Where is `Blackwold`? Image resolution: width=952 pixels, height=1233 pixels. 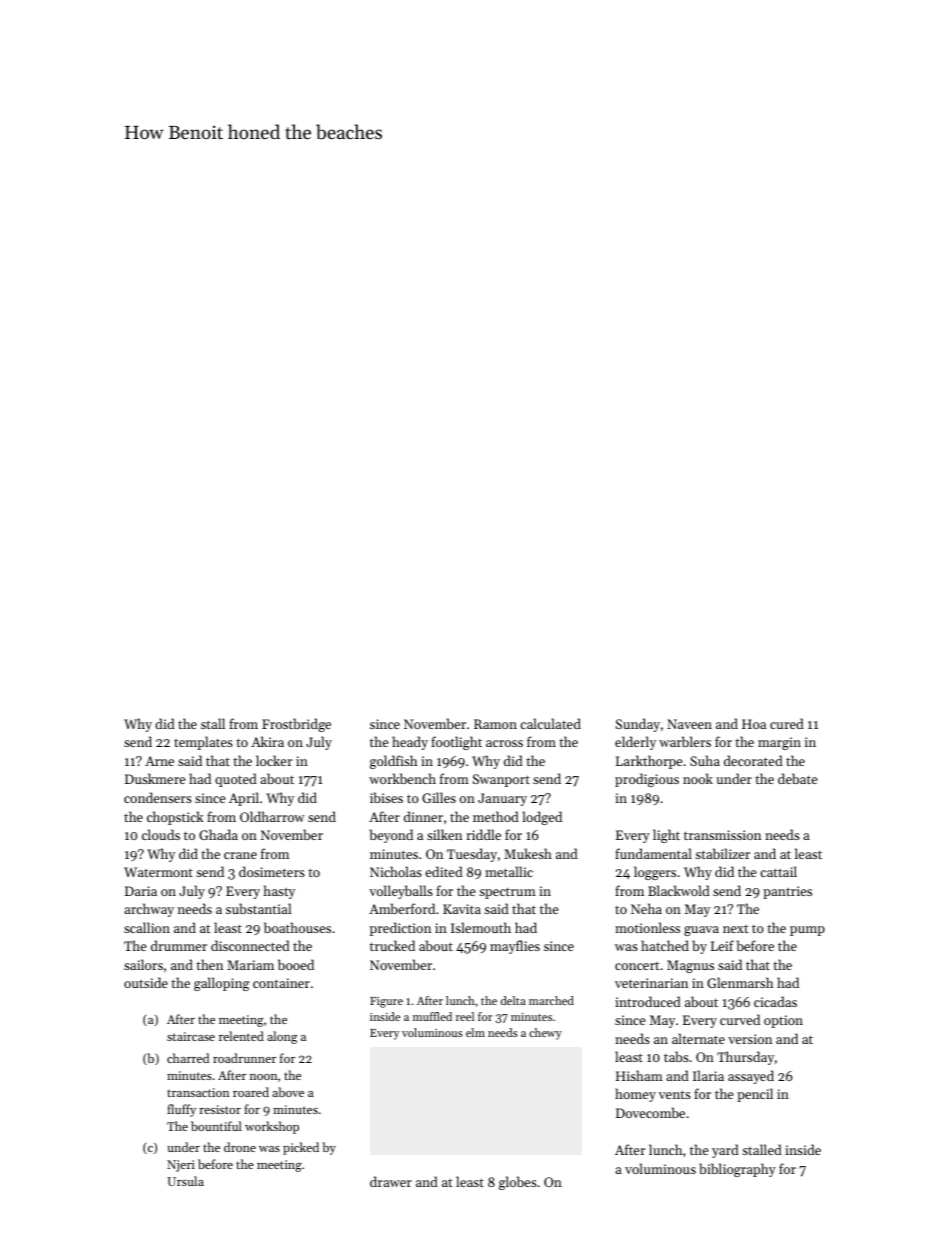 Blackwold is located at coordinates (679, 890).
